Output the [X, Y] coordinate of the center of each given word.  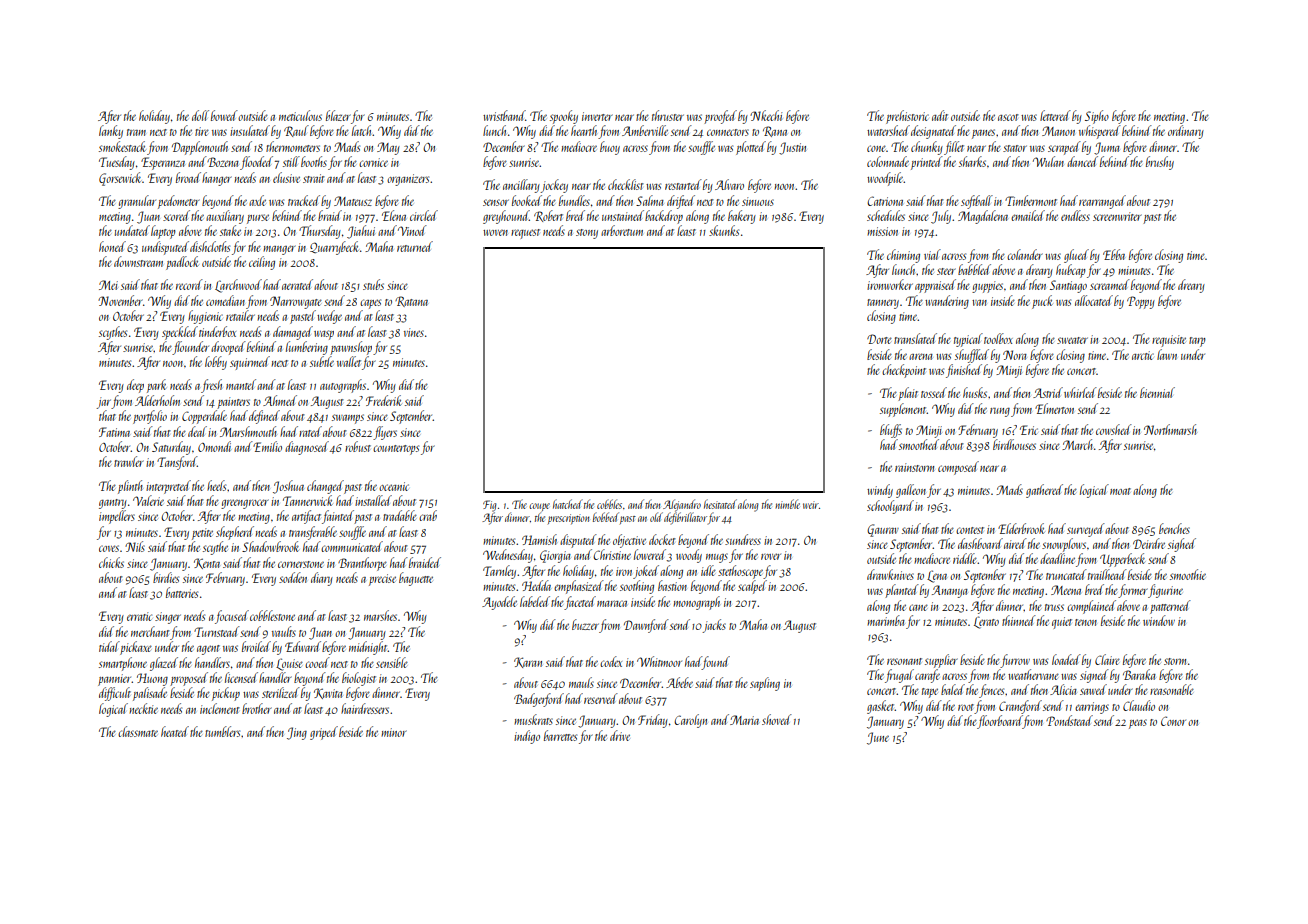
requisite [1169, 341]
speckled [180, 333]
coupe [539, 507]
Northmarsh [1170, 429]
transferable [313, 533]
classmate [138, 731]
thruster [668, 115]
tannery [883, 304]
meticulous [300, 115]
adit [940, 115]
